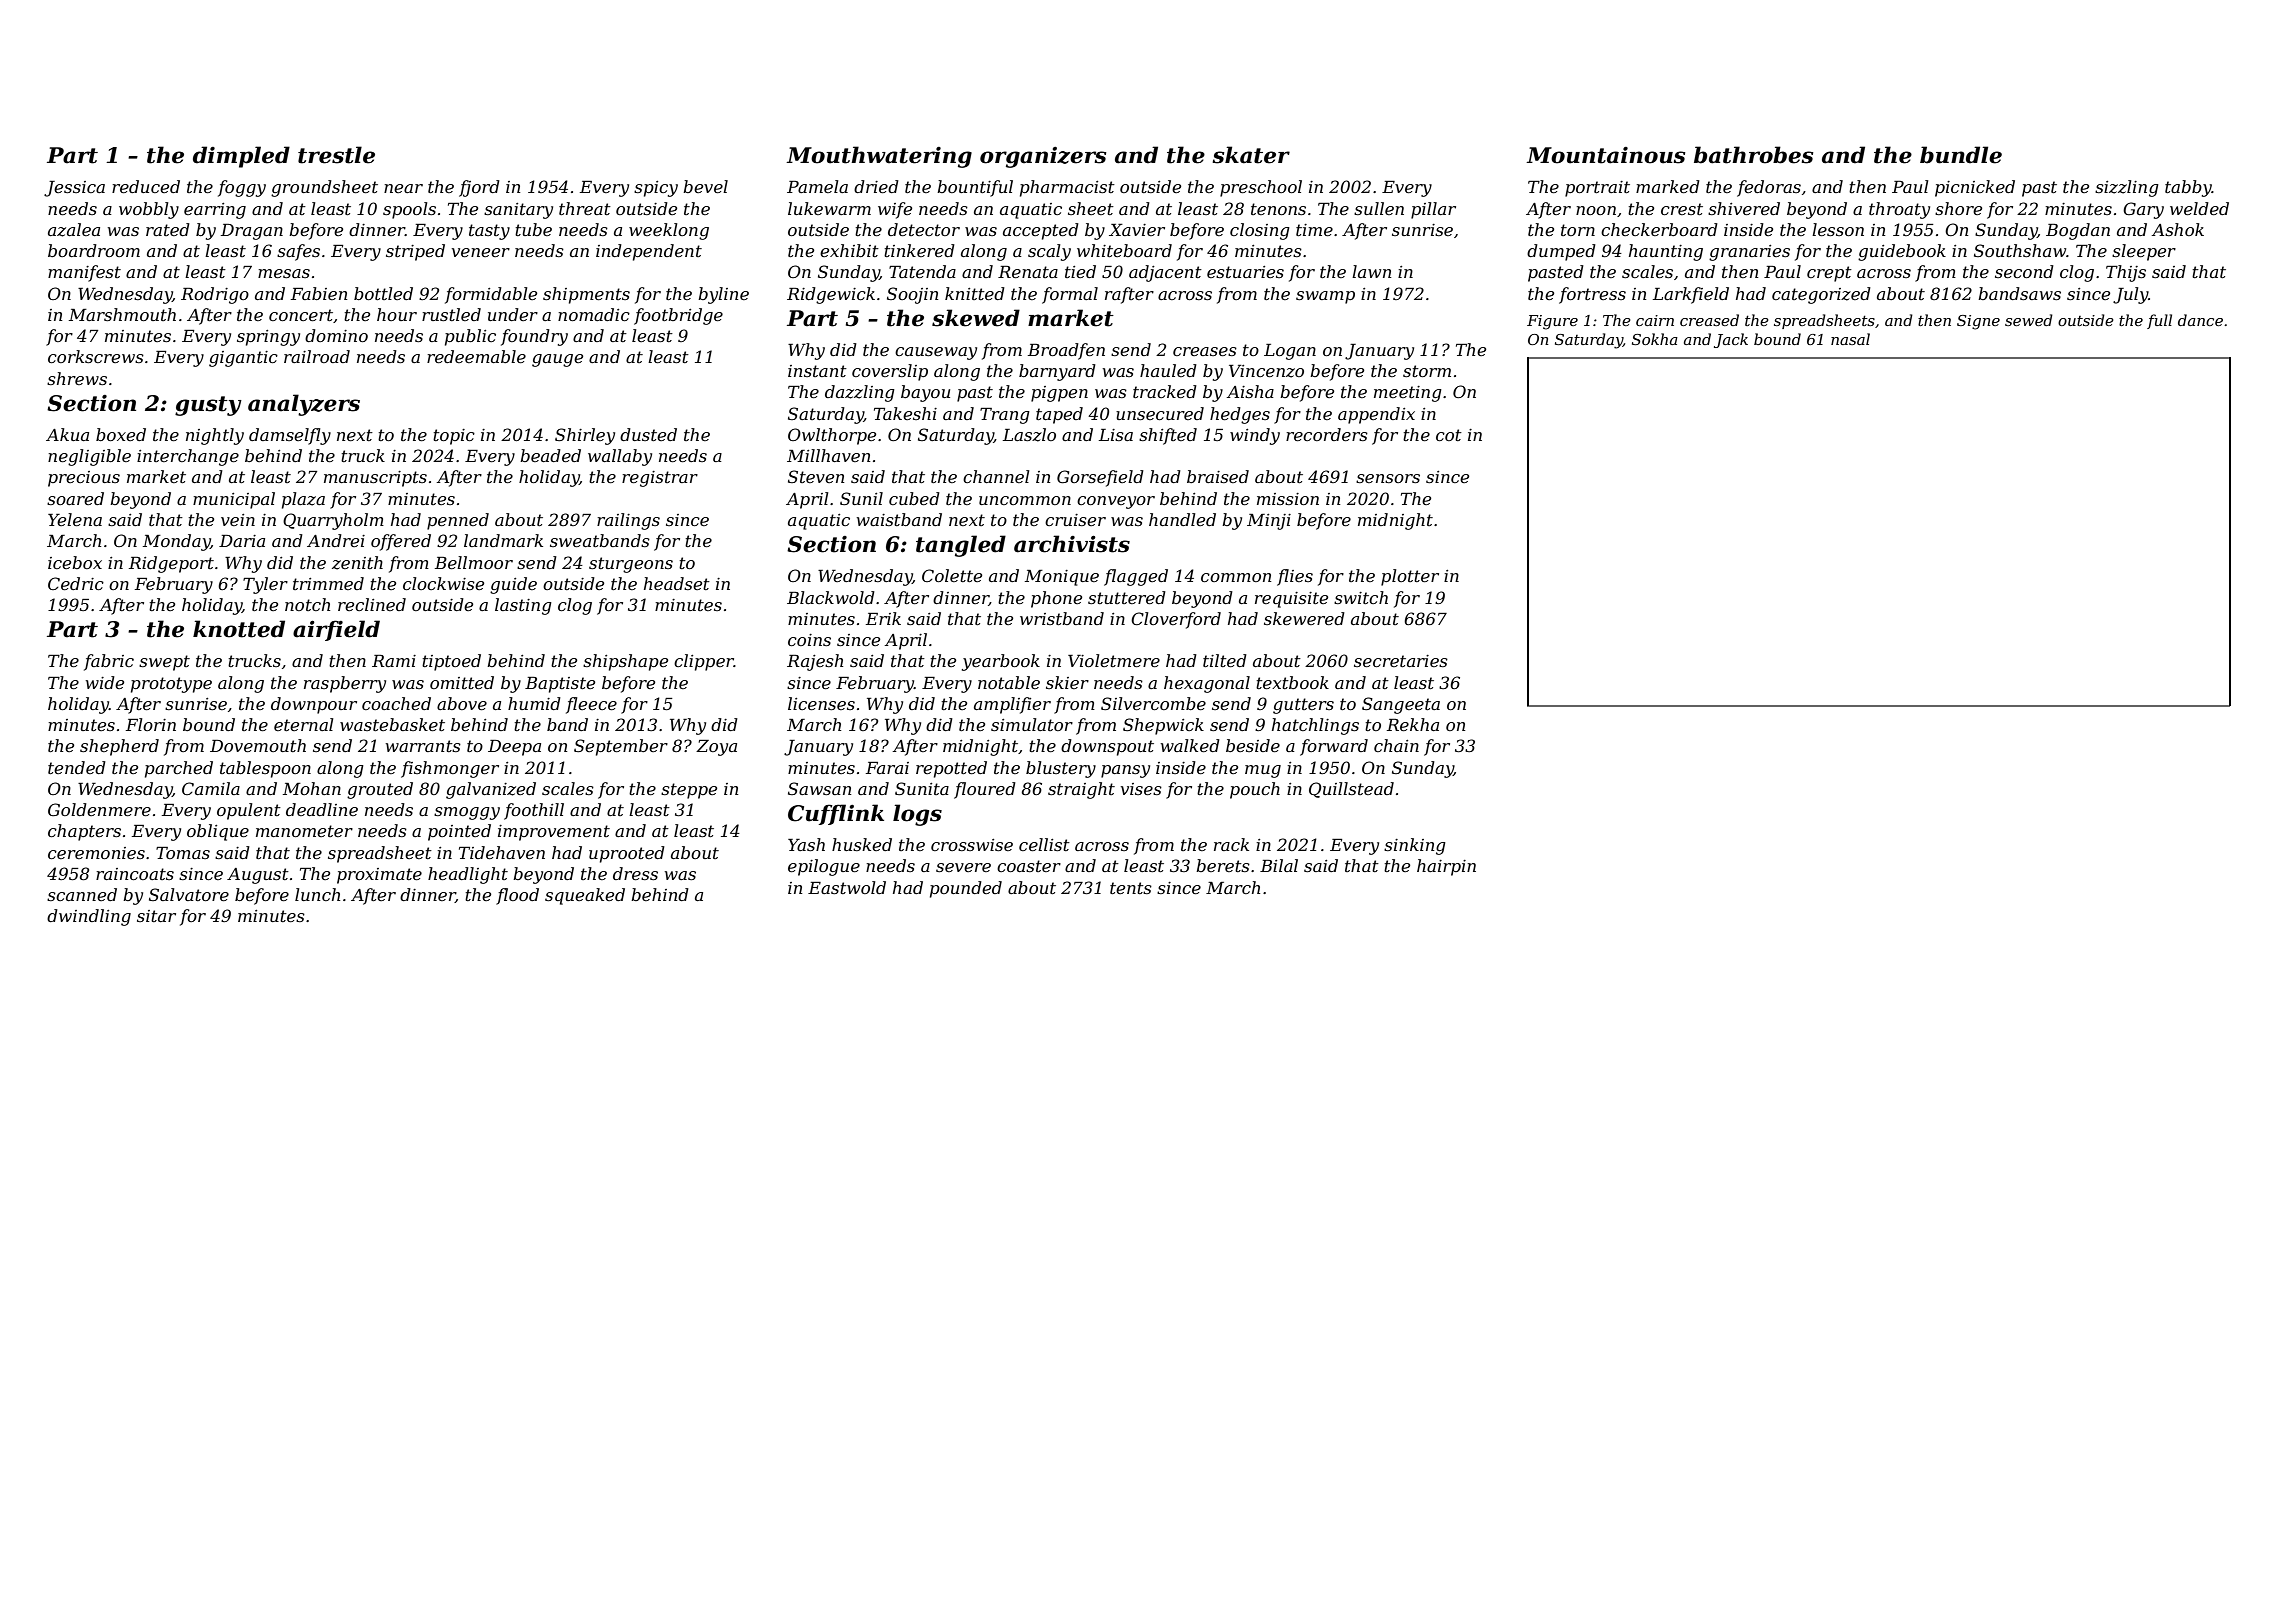 The image size is (2278, 1611). What do you see at coordinates (534, 811) in the screenshot?
I see `foothill` at bounding box center [534, 811].
